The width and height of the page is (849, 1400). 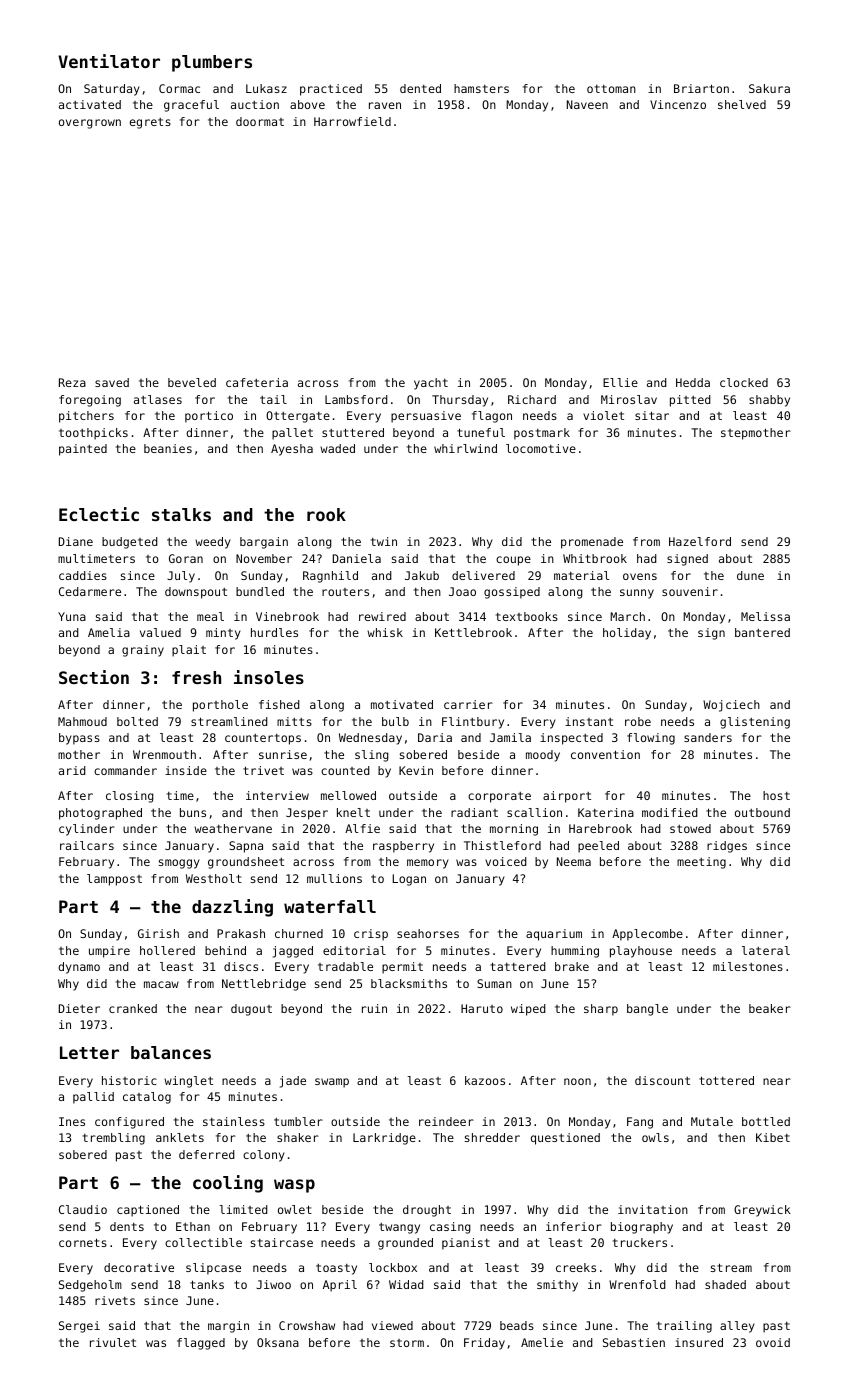 I want to click on voiced, so click(x=506, y=861).
